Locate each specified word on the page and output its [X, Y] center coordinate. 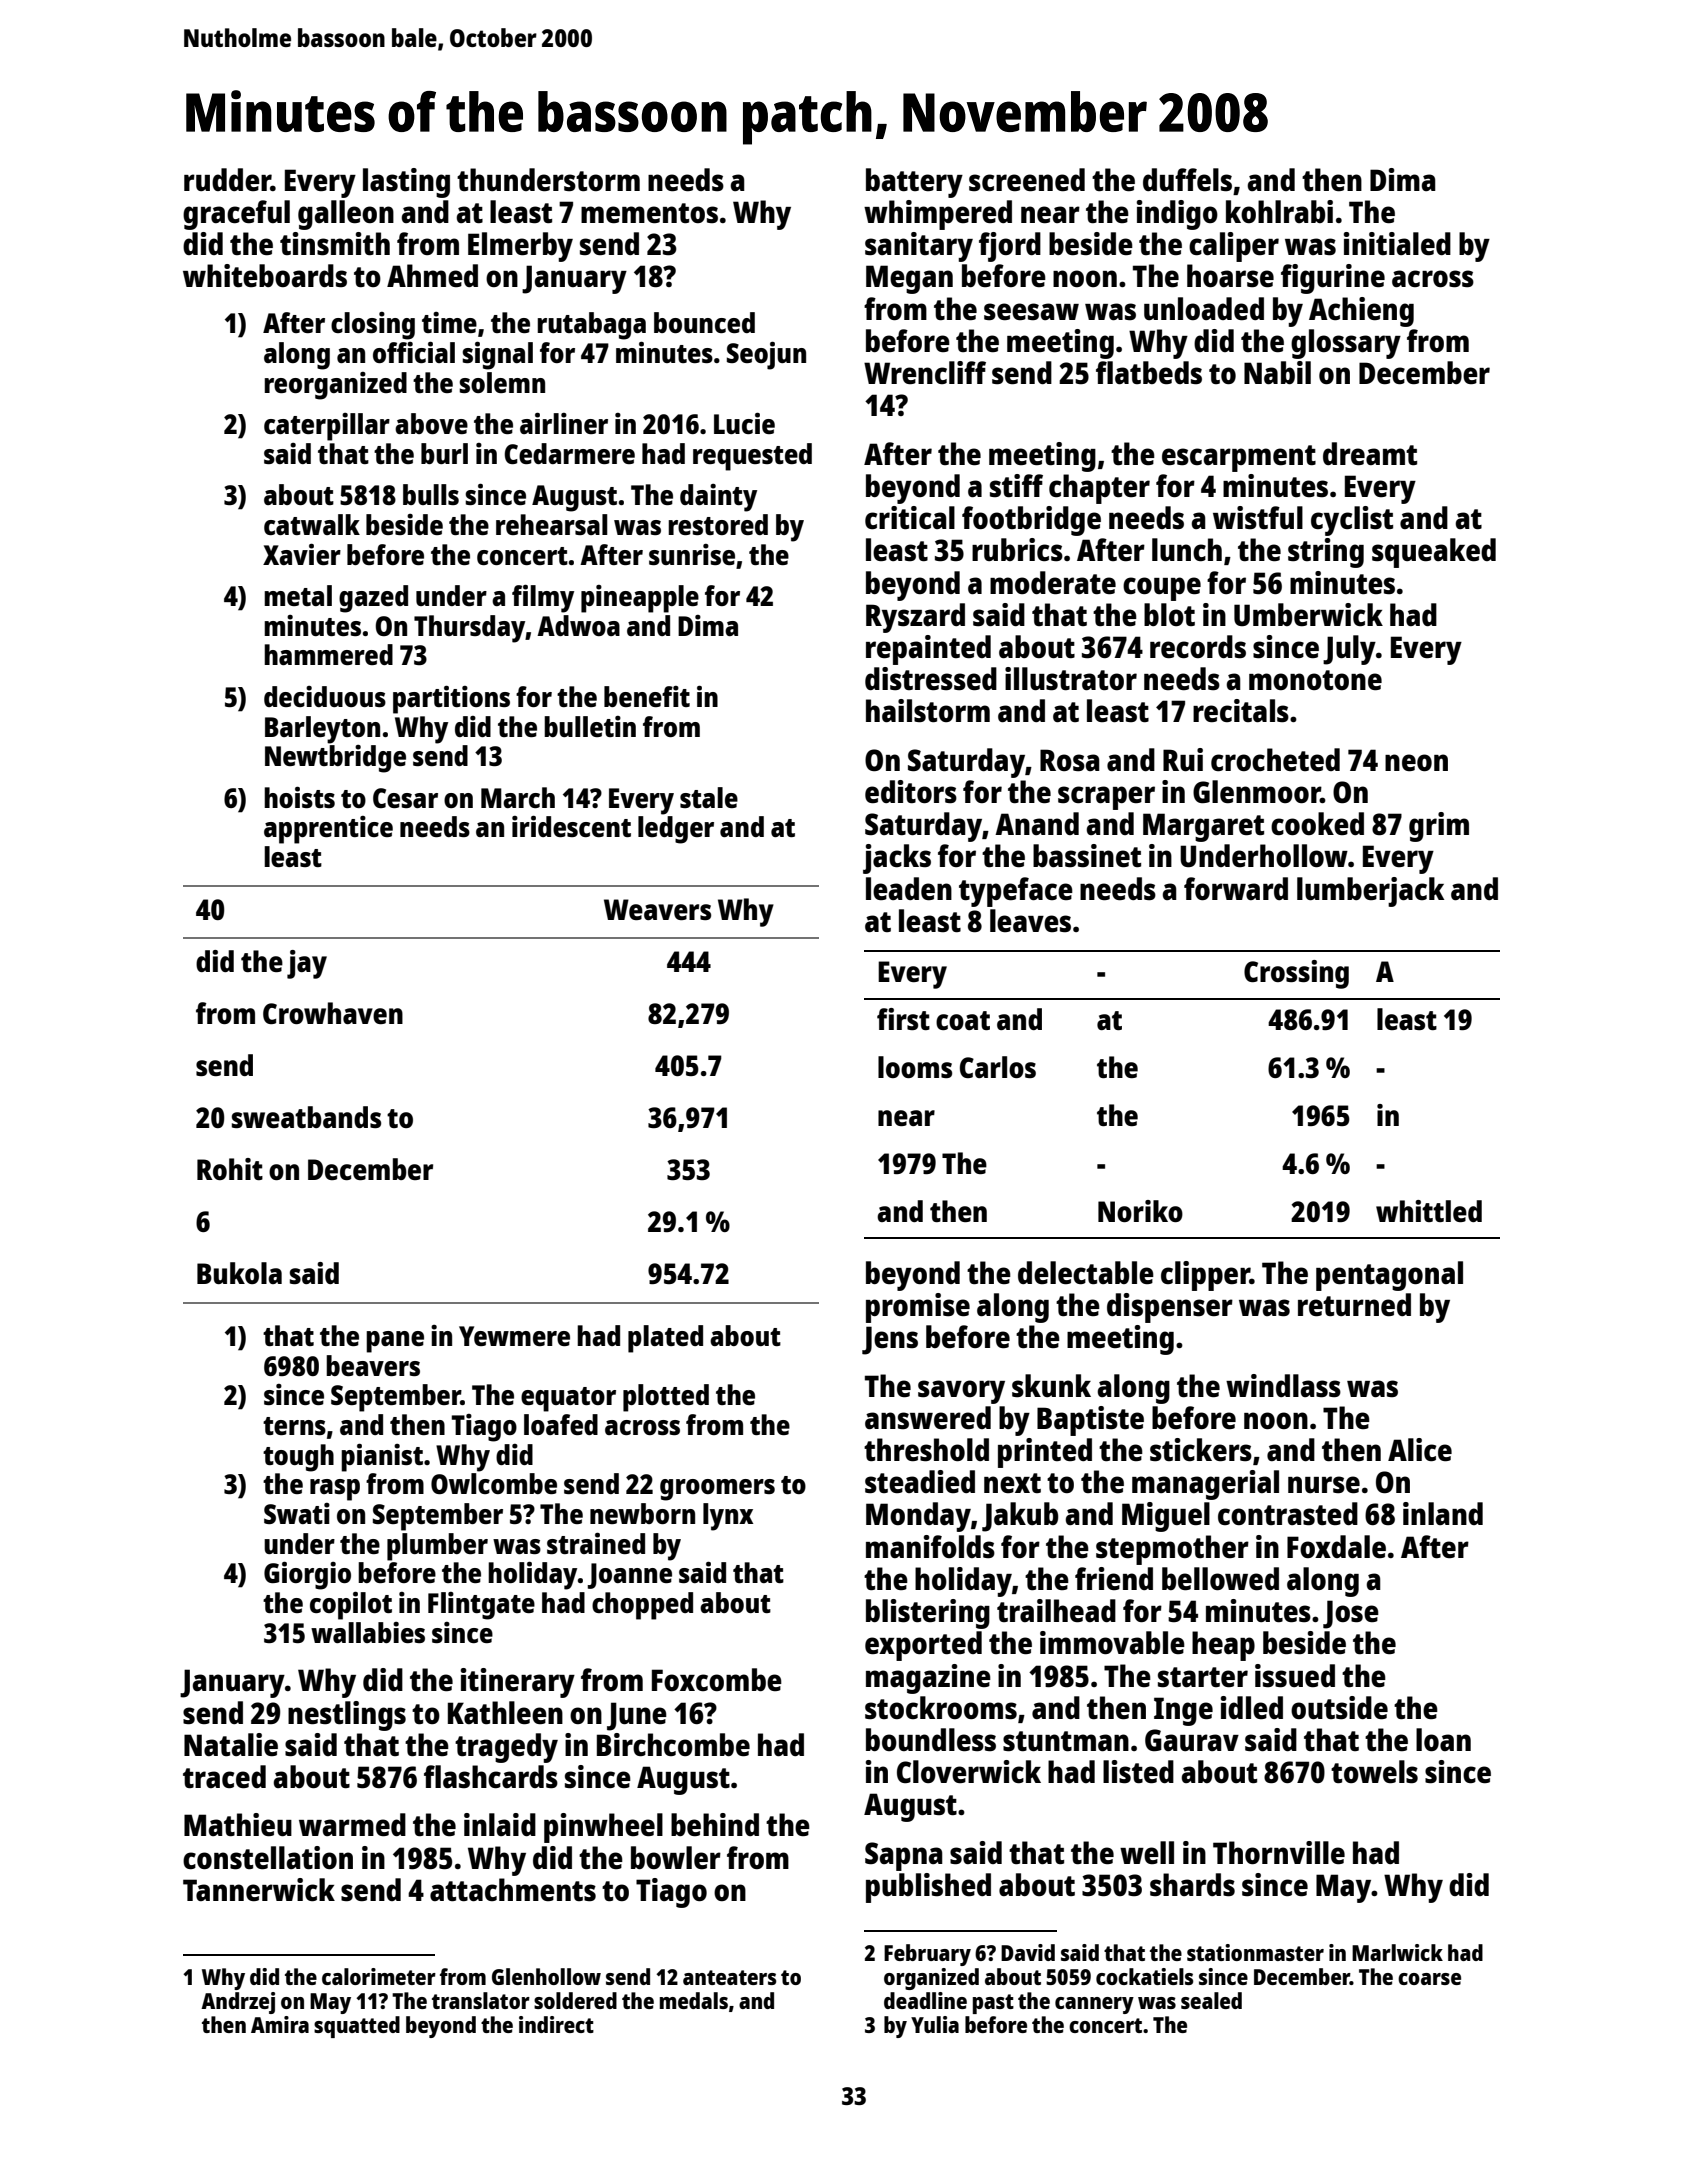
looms [915, 1067]
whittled [1429, 1211]
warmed [352, 1824]
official [414, 352]
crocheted [1275, 759]
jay [307, 964]
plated [665, 1339]
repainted [928, 650]
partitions [451, 699]
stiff [1016, 485]
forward [1236, 888]
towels [1374, 1772]
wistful [1258, 518]
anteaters [730, 1977]
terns [294, 1426]
